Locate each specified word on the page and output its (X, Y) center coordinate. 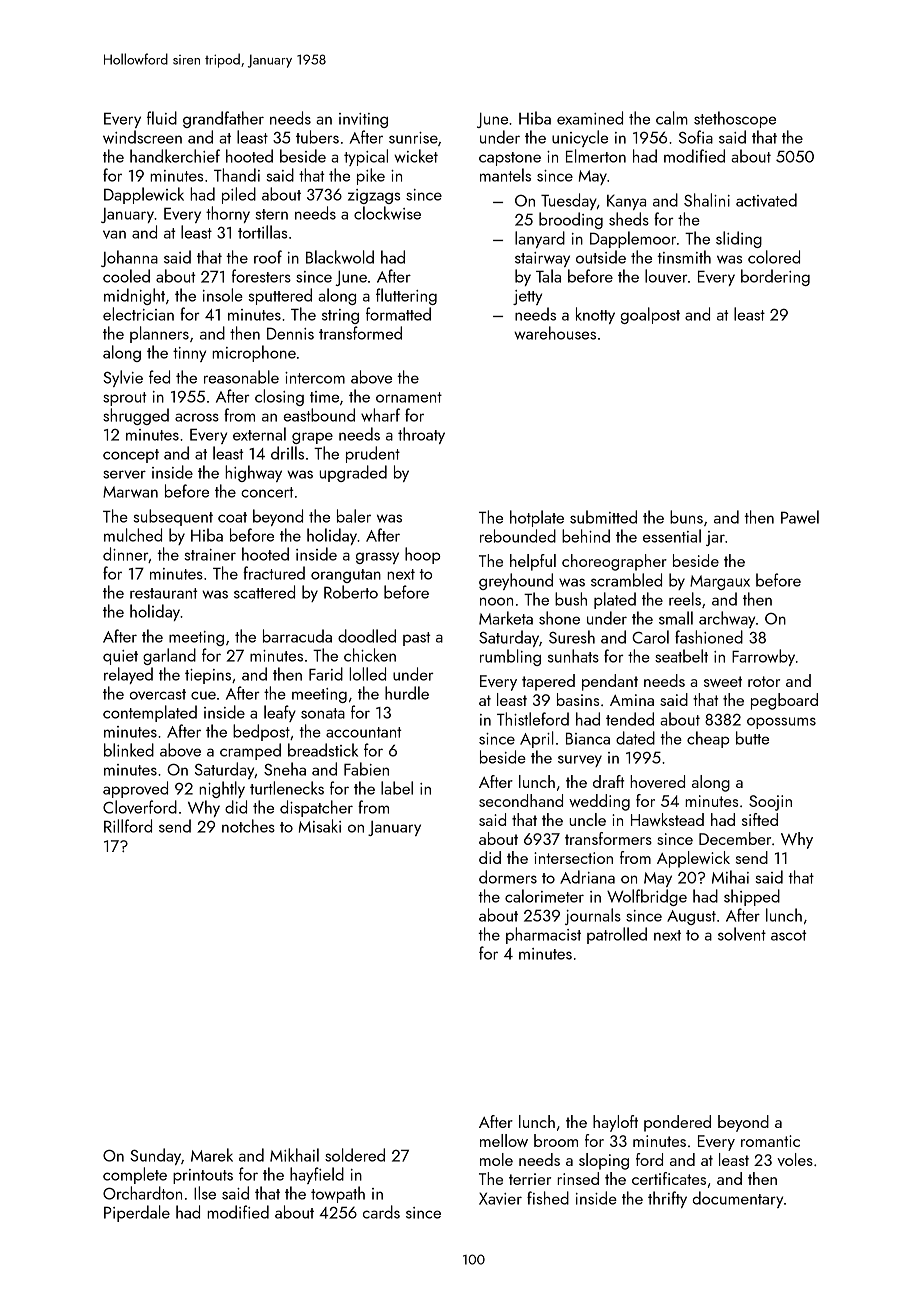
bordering (775, 277)
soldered (355, 1155)
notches (248, 826)
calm (672, 118)
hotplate (537, 518)
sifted (760, 819)
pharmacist (543, 935)
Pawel (800, 517)
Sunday (155, 1156)
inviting (363, 120)
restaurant (164, 593)
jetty (527, 297)
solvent (742, 934)
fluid (162, 118)
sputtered (280, 296)
